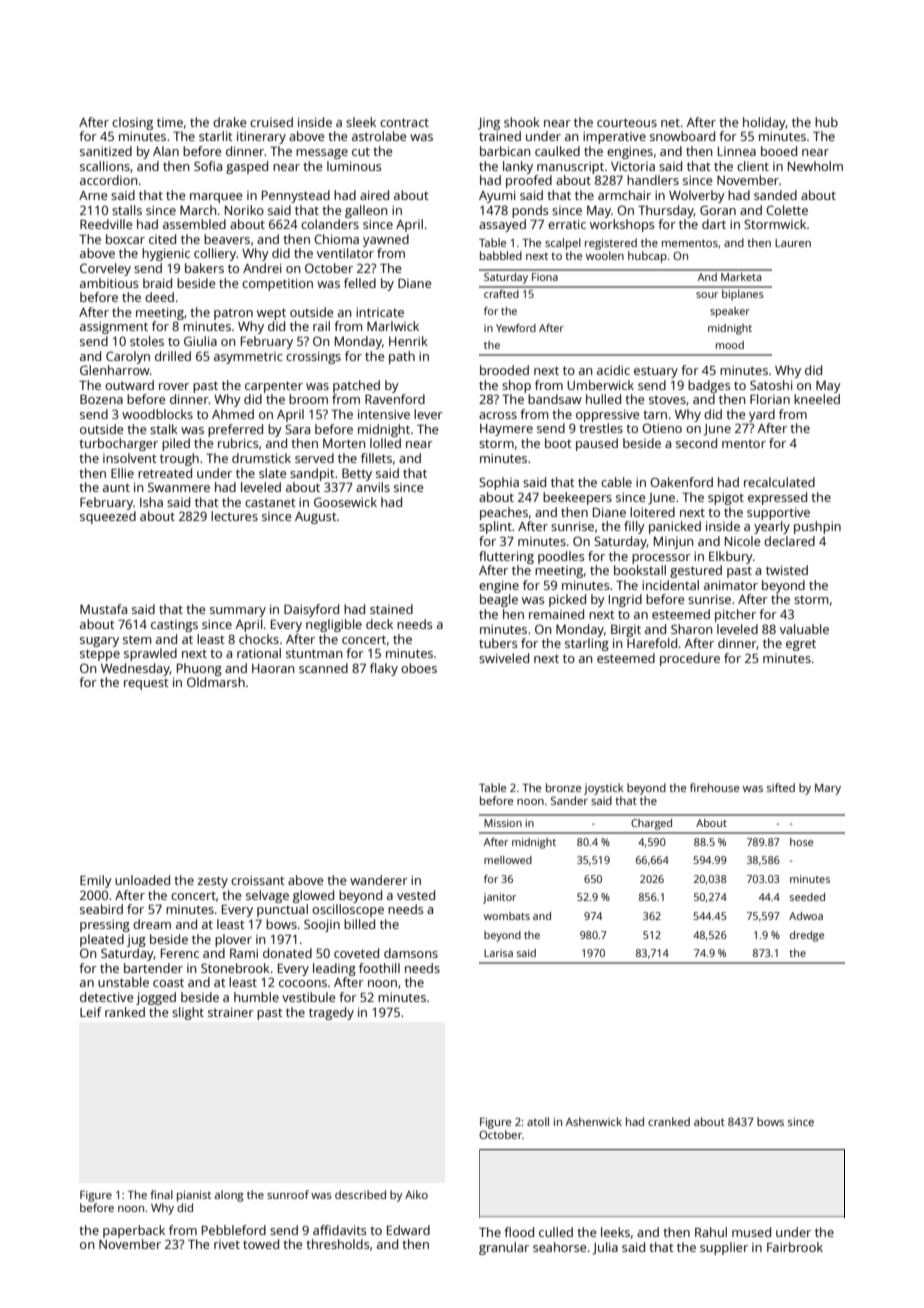 The height and width of the image is (1308, 924). I want to click on squeezed, so click(108, 517).
